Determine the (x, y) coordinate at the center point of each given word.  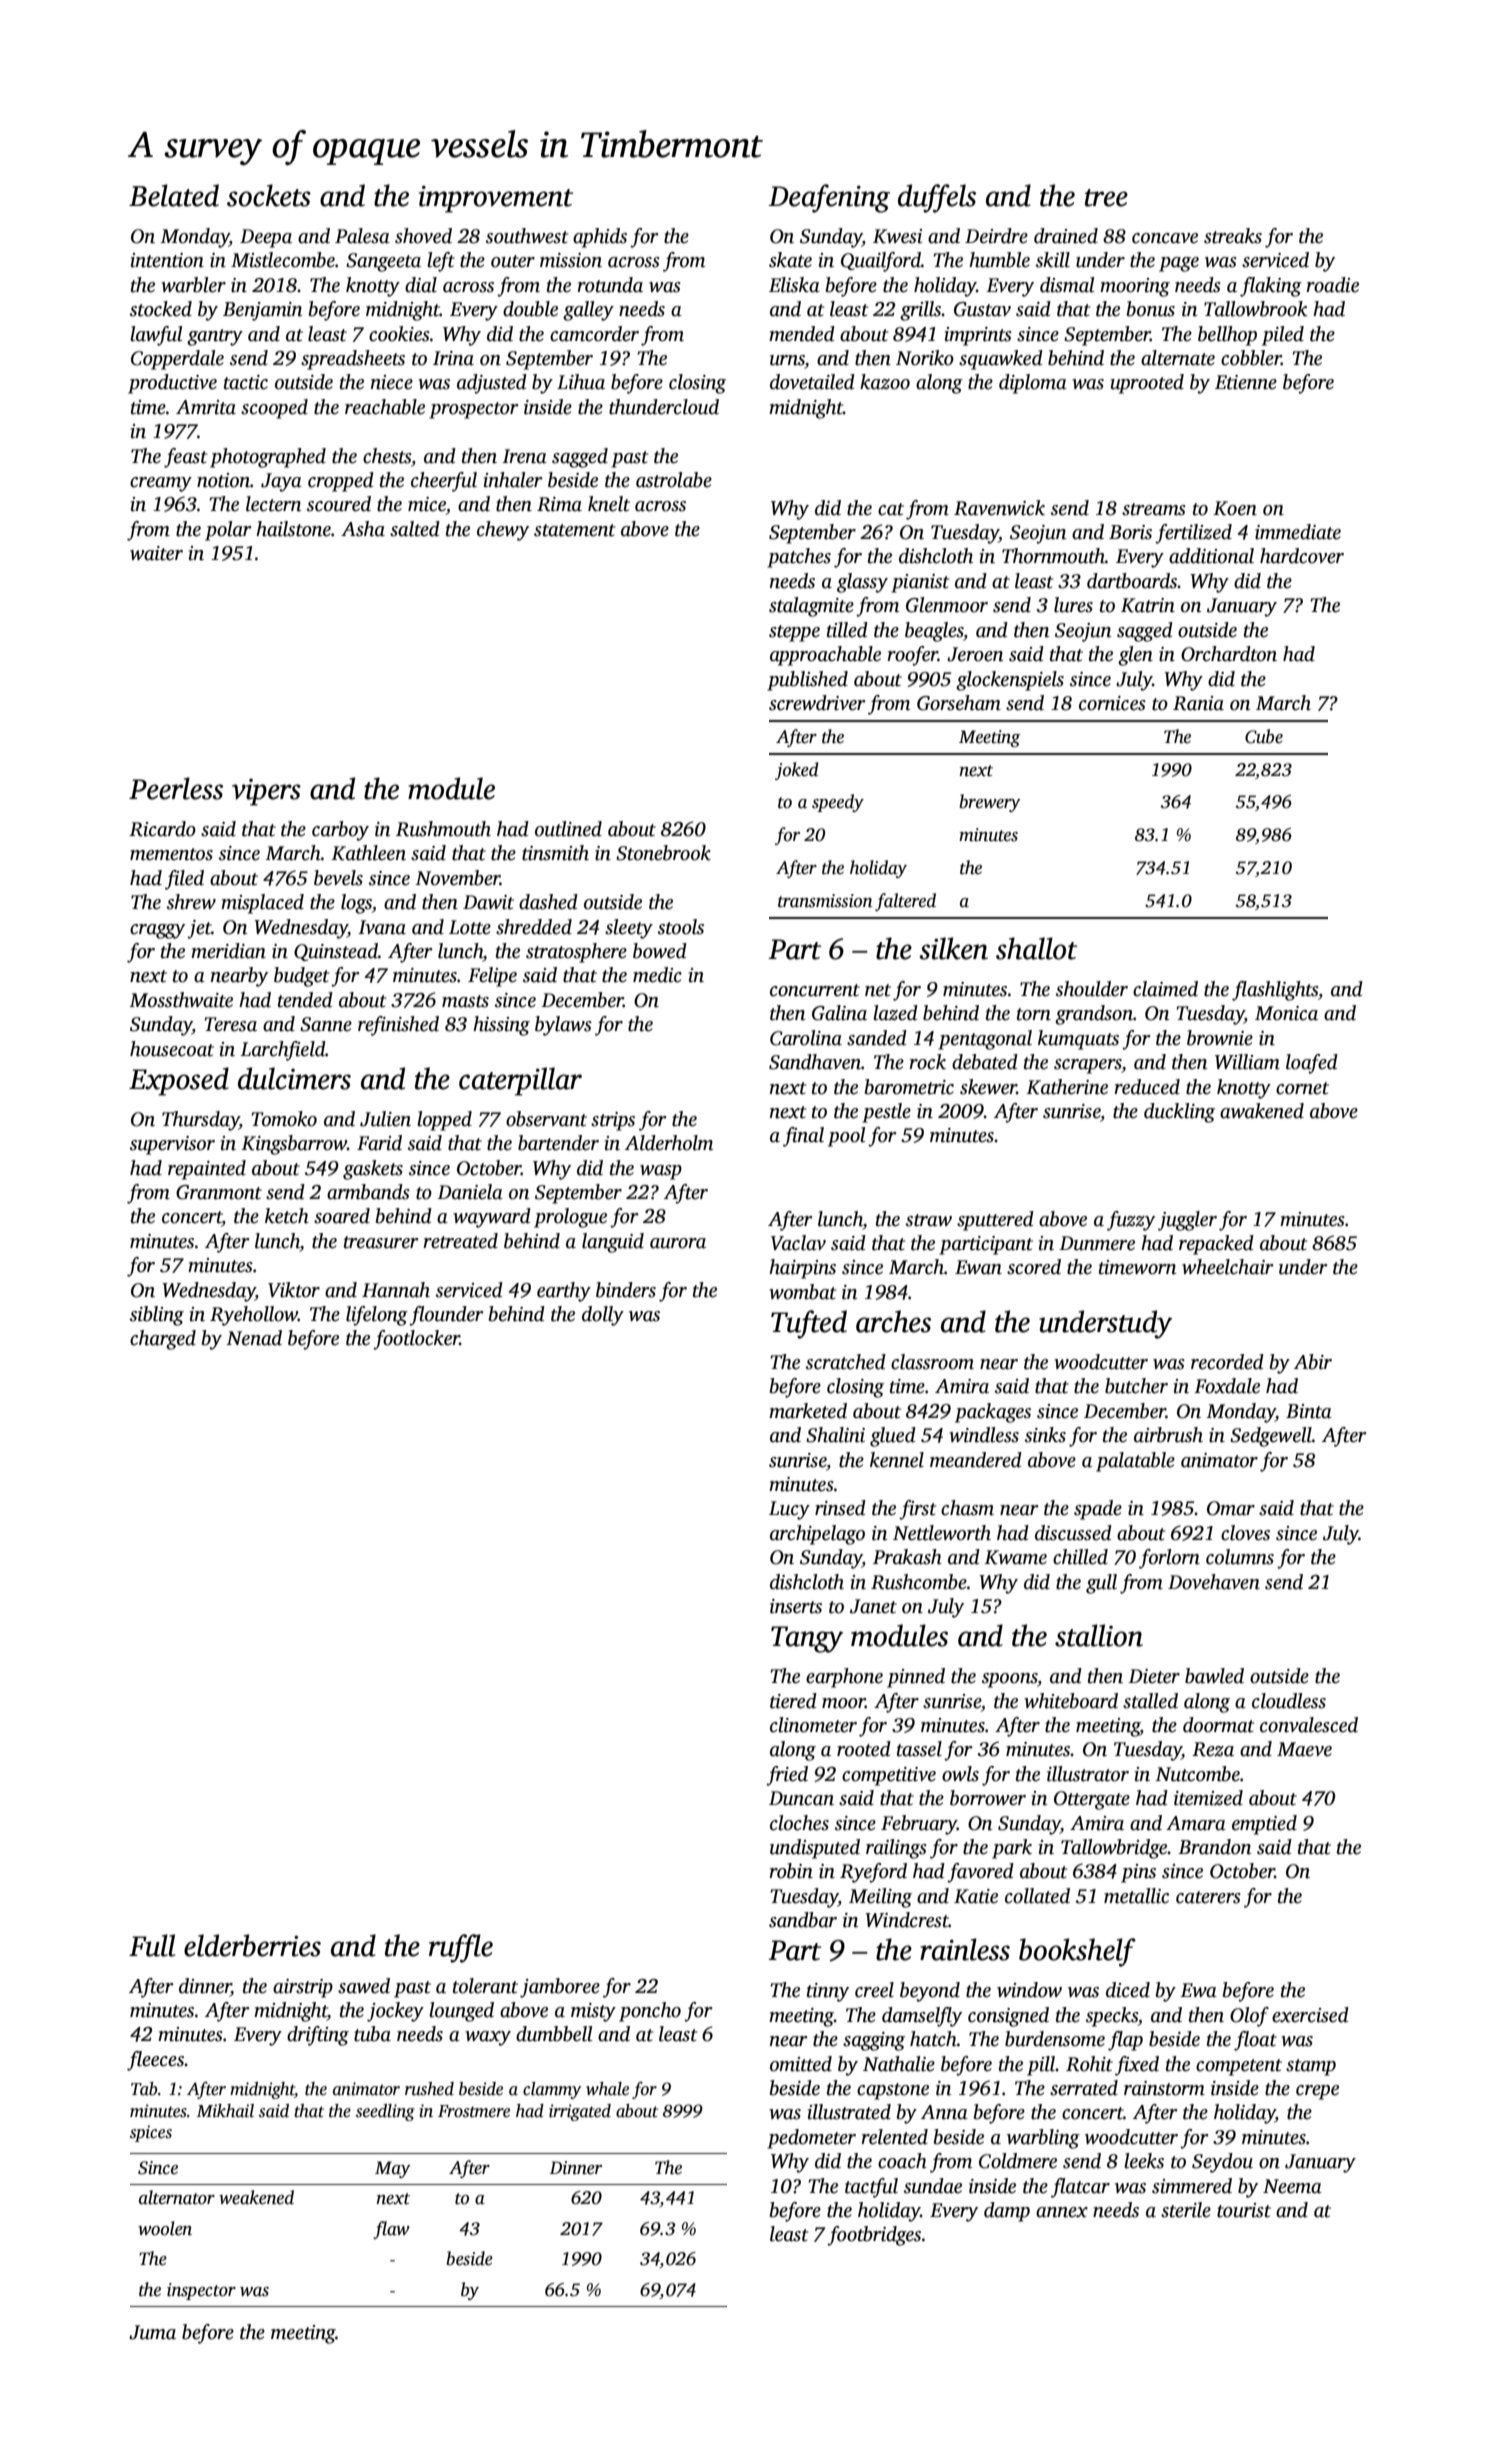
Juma (152, 2332)
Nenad (254, 1338)
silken (953, 948)
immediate (1298, 532)
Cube (1264, 736)
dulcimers (294, 1078)
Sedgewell (1271, 1437)
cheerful (444, 482)
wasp (661, 1172)
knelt (609, 504)
